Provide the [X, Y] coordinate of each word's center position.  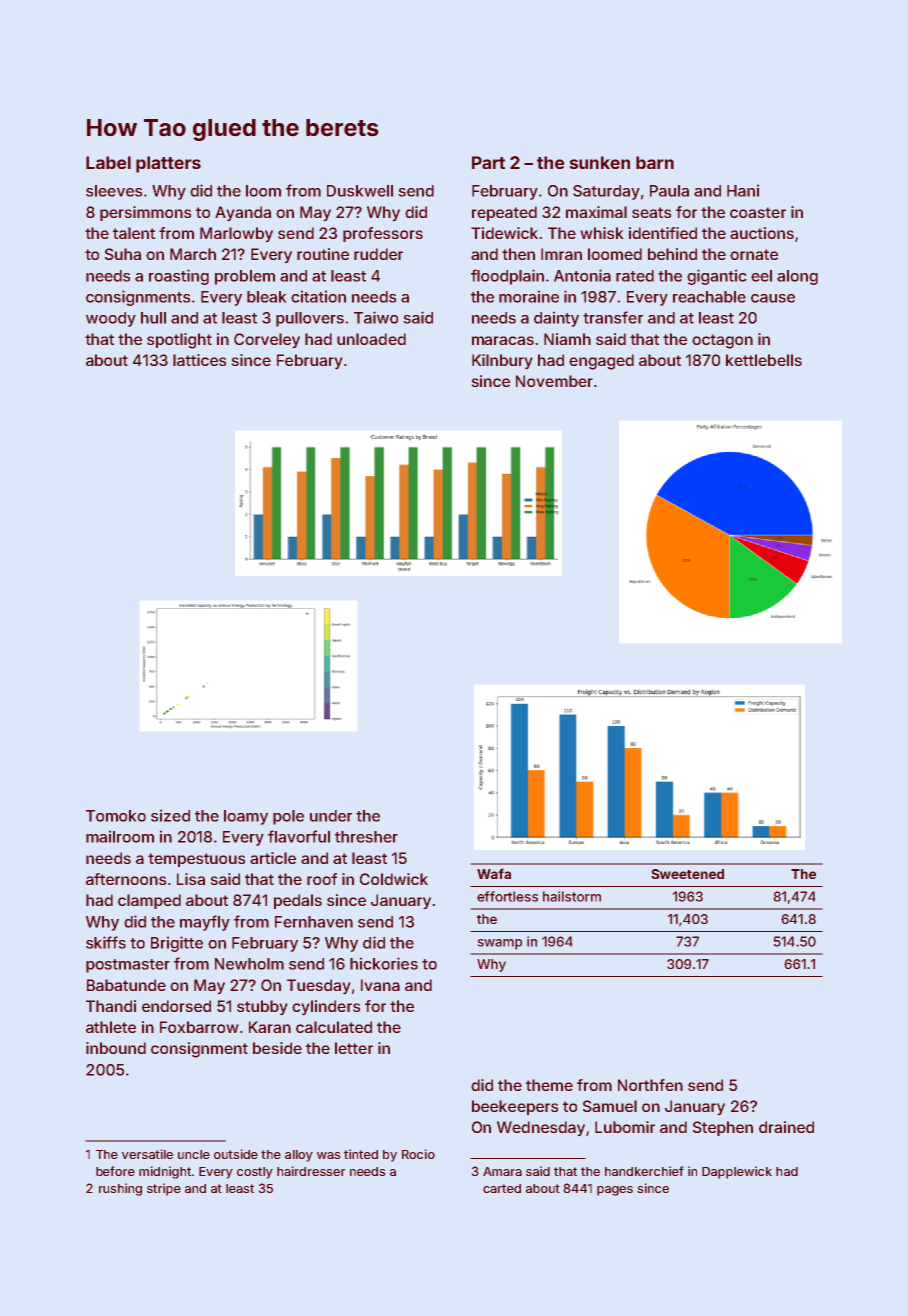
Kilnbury [502, 362]
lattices [199, 360]
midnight [165, 1172]
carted [502, 1188]
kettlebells [764, 360]
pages [615, 1191]
